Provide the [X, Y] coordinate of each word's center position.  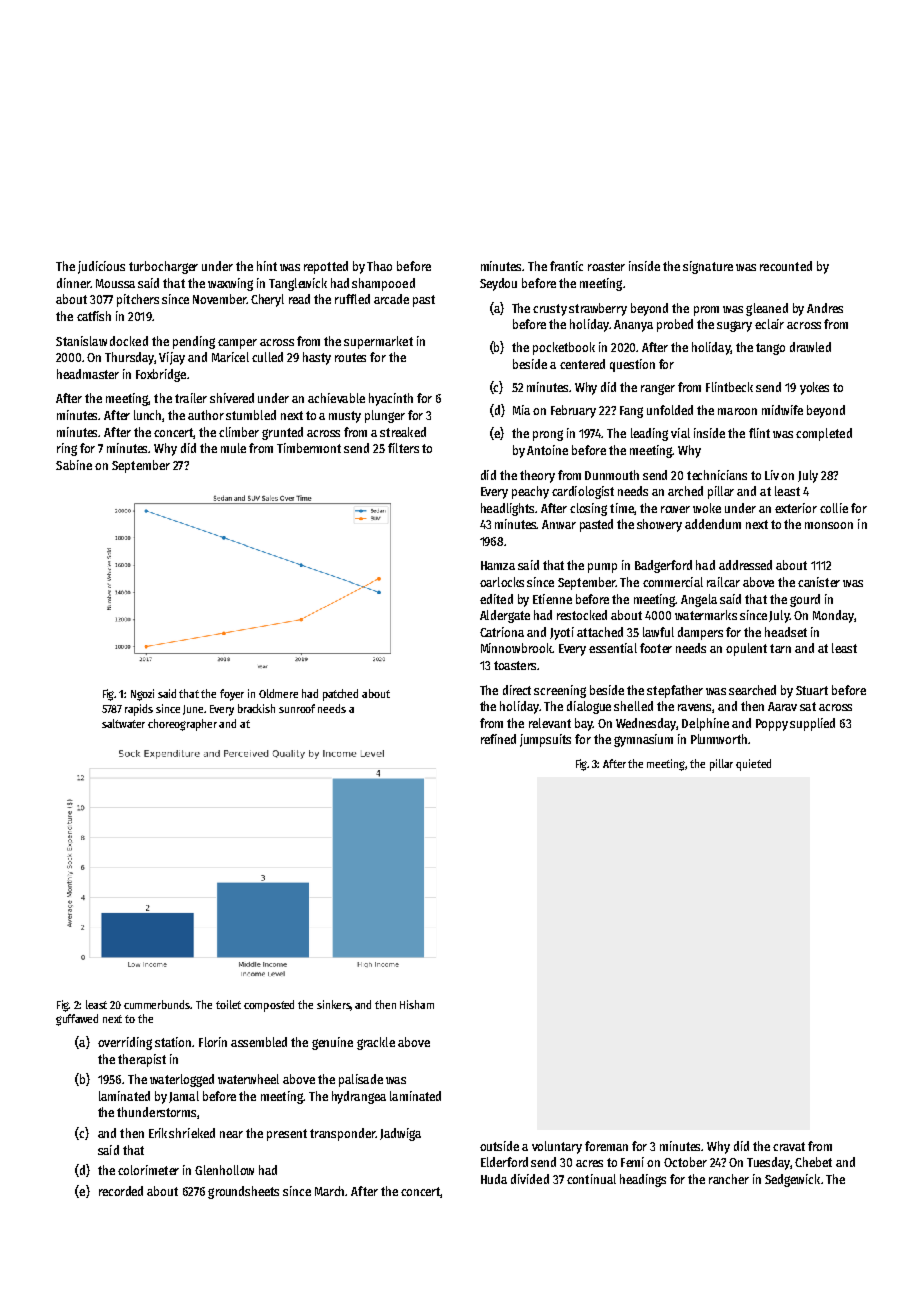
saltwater [123, 723]
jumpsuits [545, 740]
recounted [786, 266]
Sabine [74, 465]
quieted [753, 765]
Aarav [782, 706]
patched [340, 695]
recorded [121, 1191]
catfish [94, 316]
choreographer [182, 725]
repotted [326, 267]
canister [819, 582]
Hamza [498, 565]
